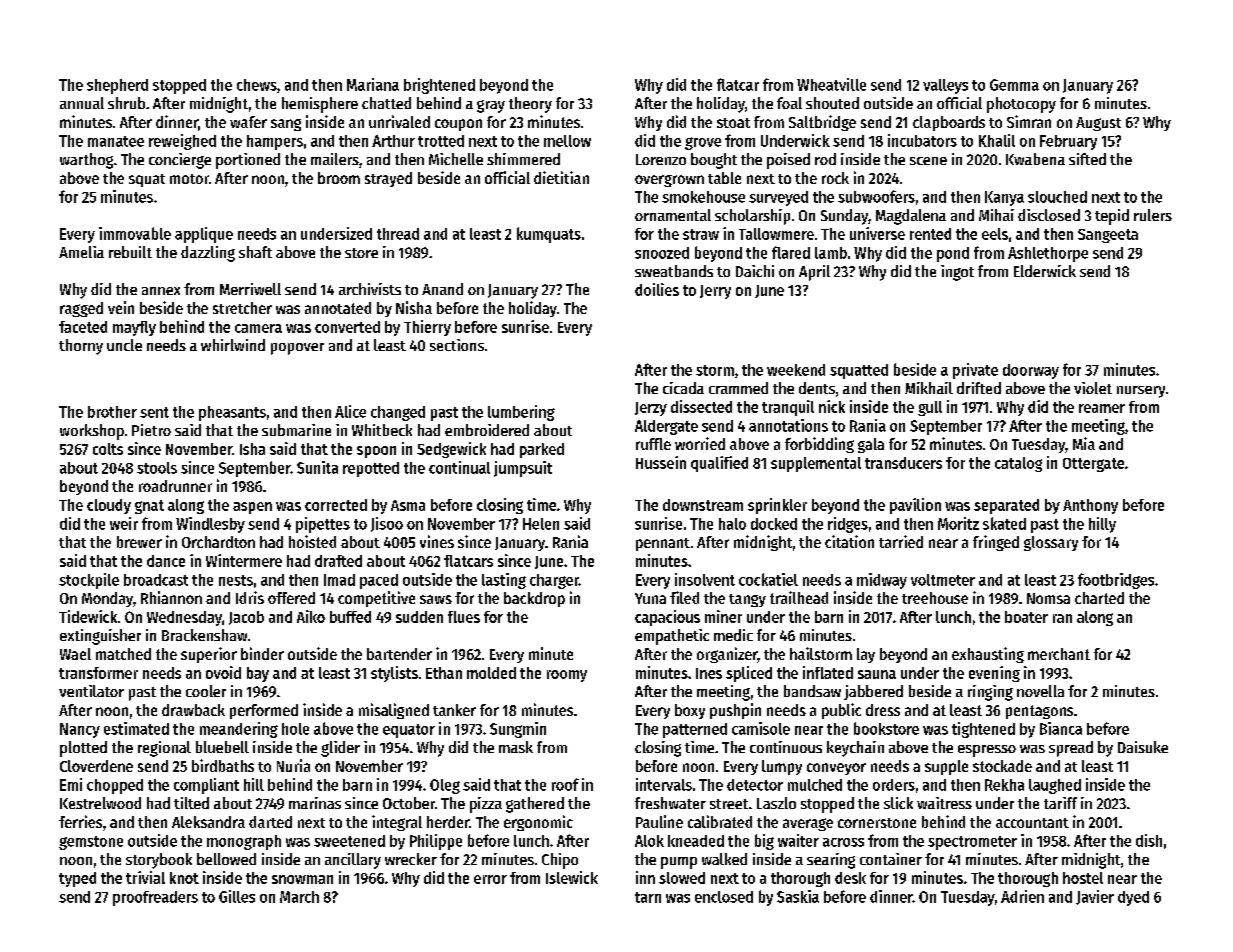 Image resolution: width=1233 pixels, height=952 pixels. I want to click on Saskia, so click(798, 896).
